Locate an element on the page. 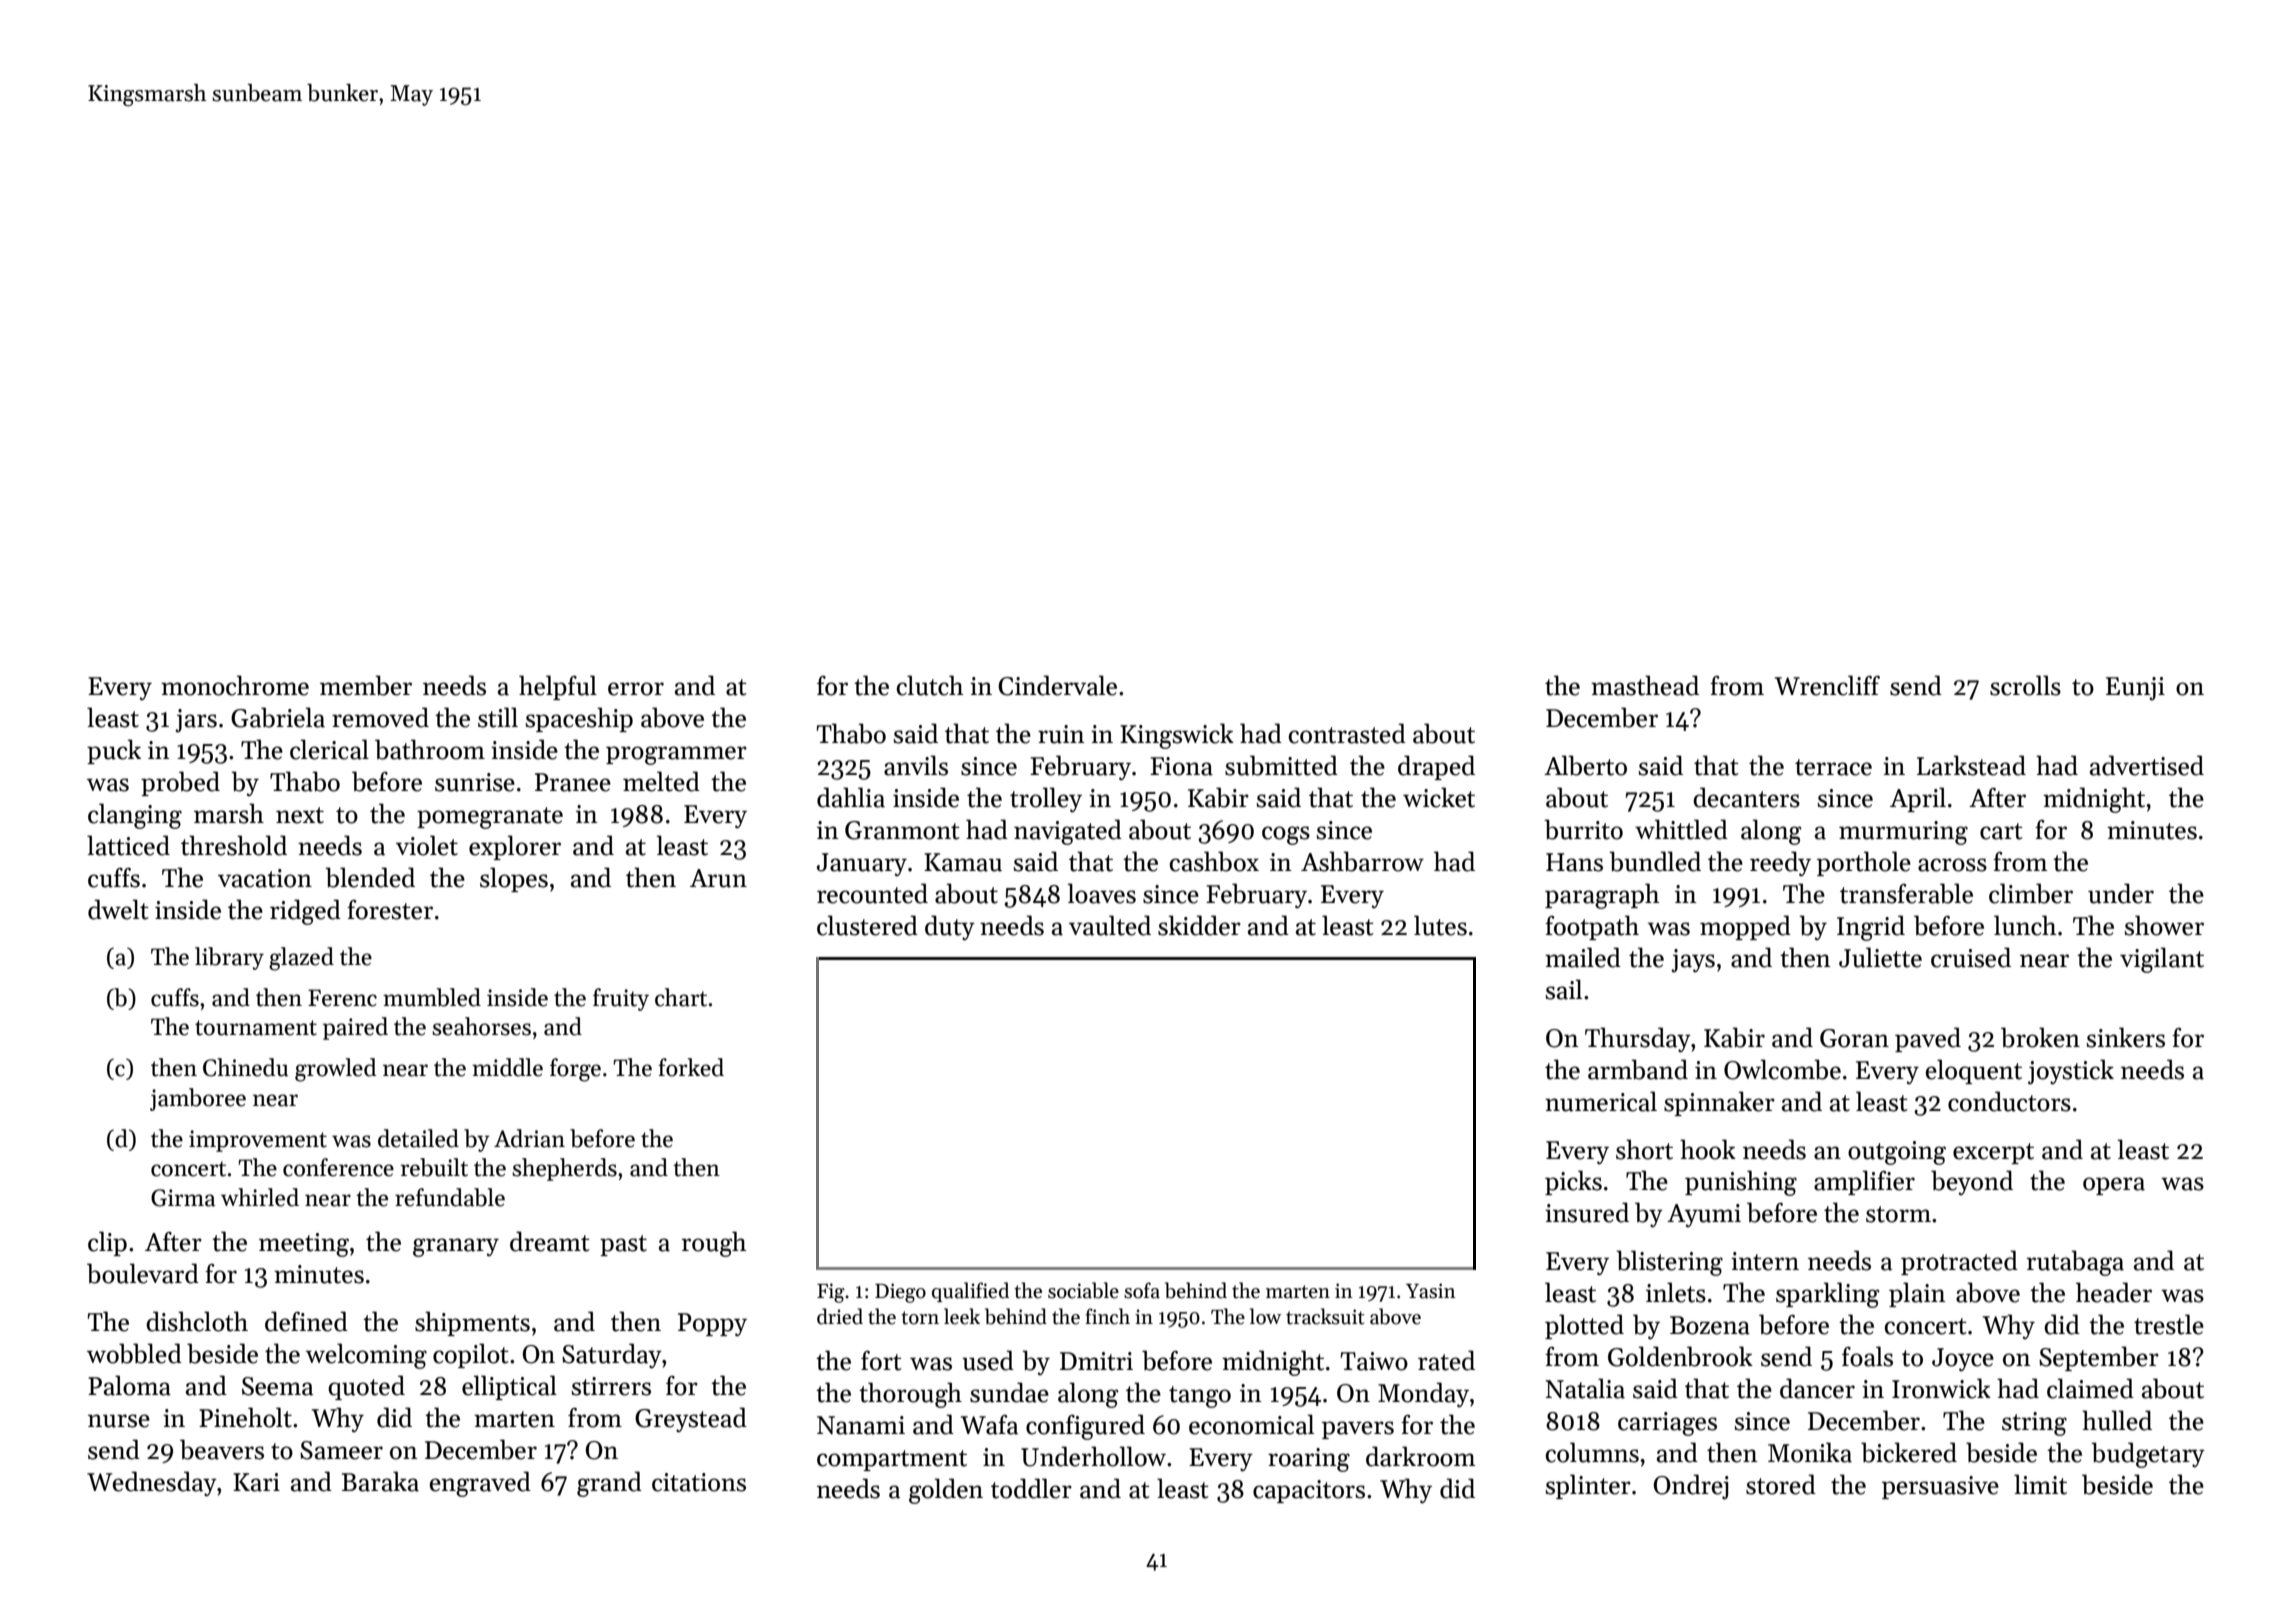  Kari is located at coordinates (256, 1482).
